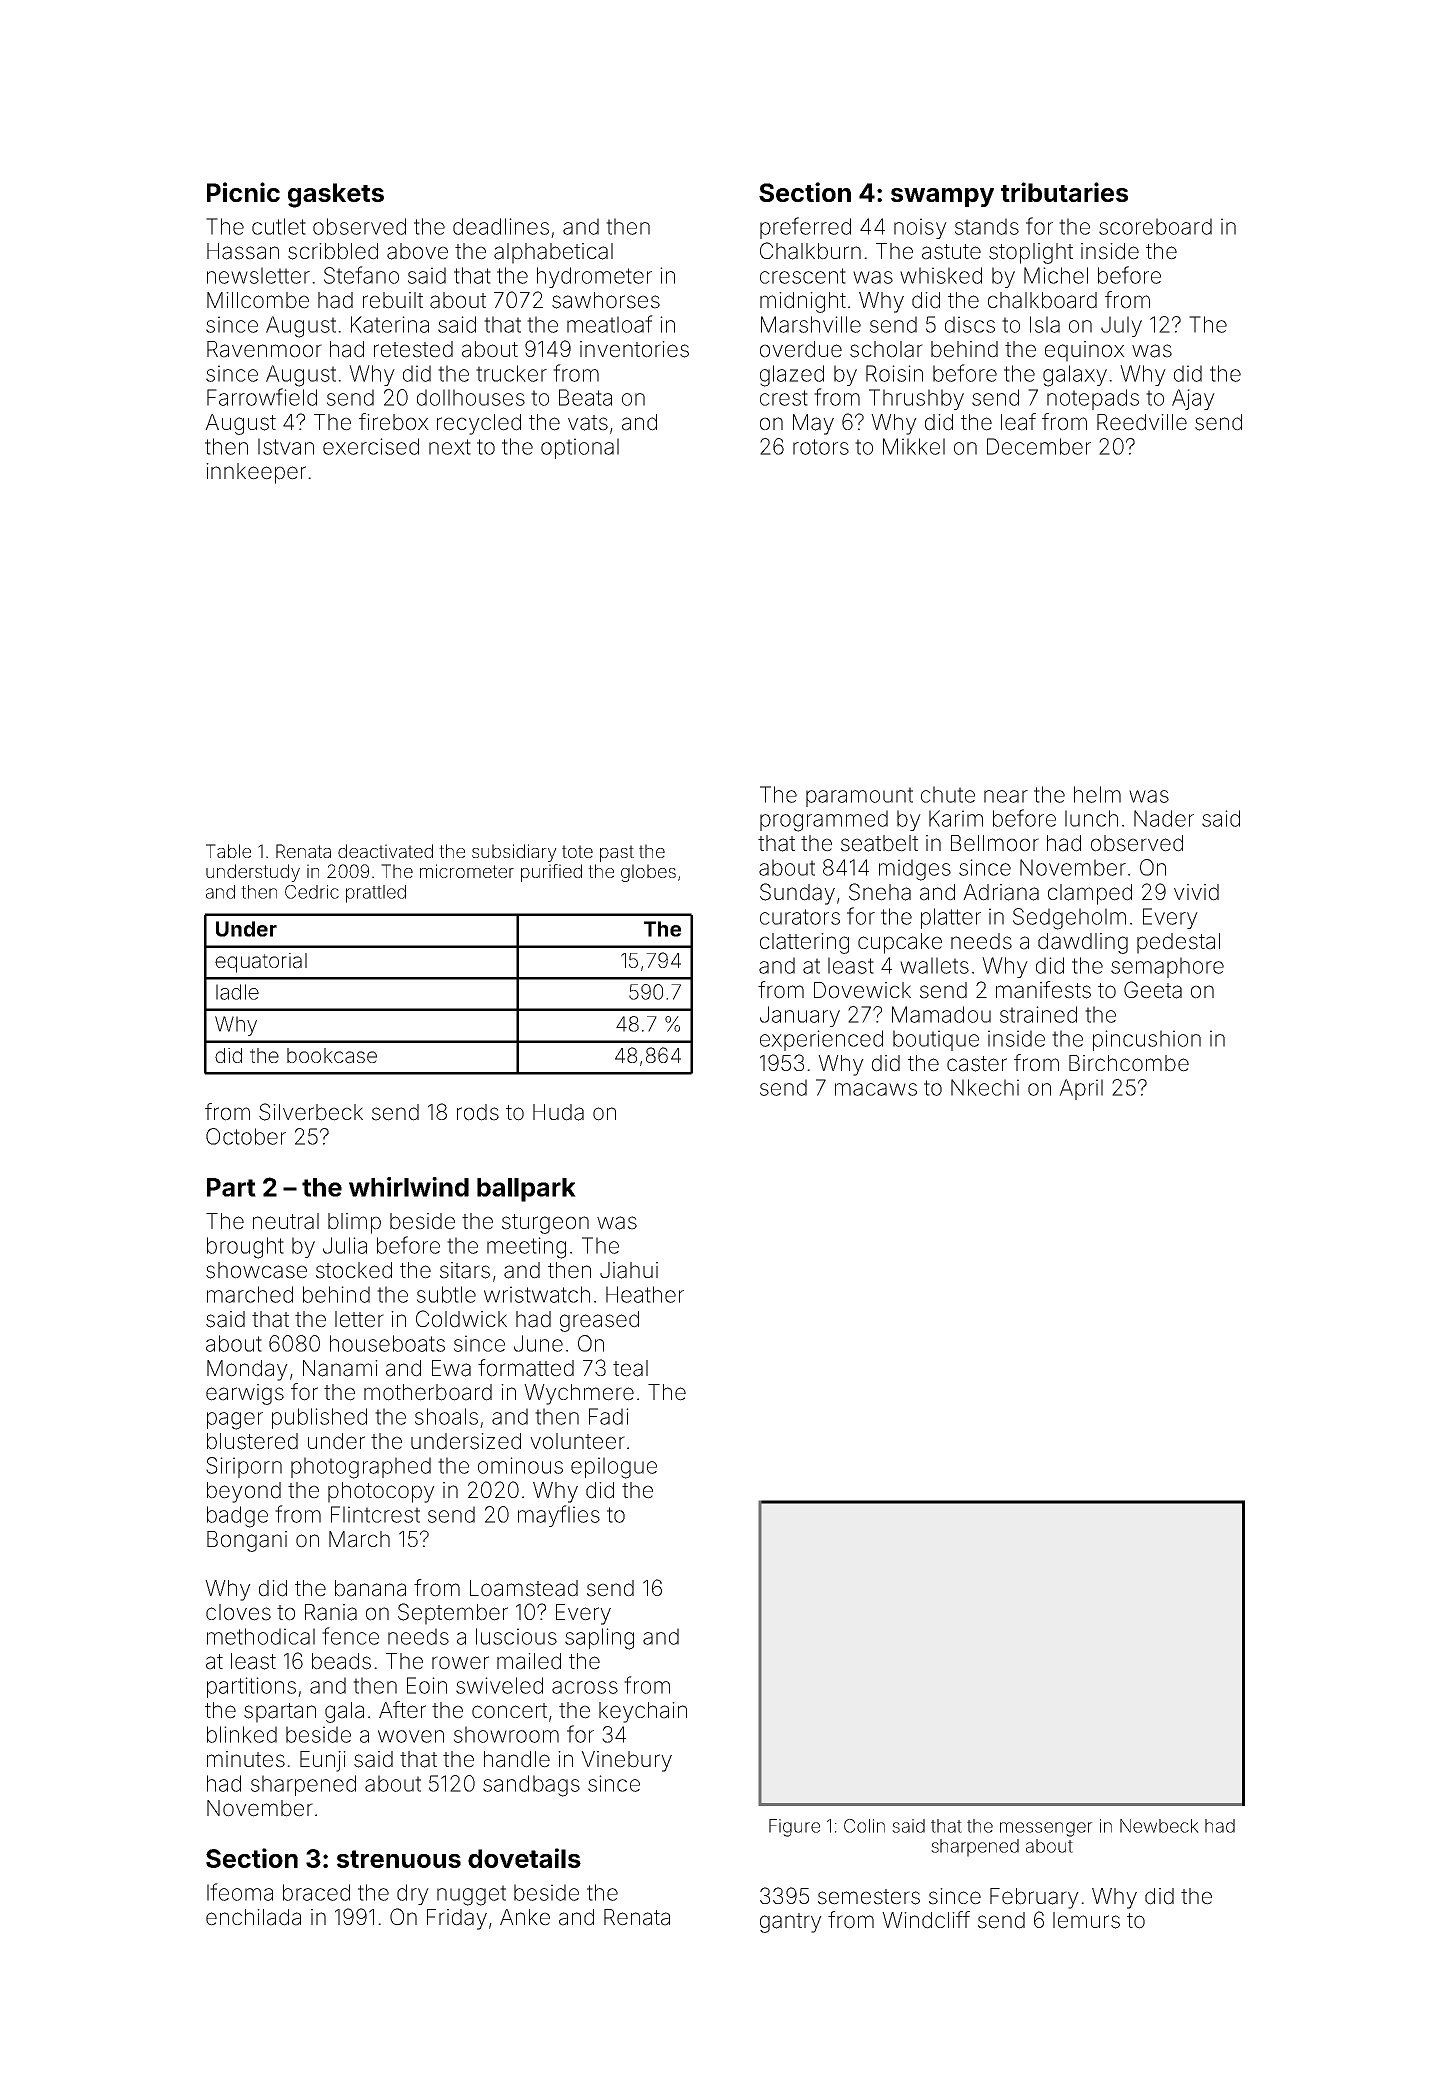 This page has width=1450, height=2100. What do you see at coordinates (417, 251) in the page?
I see `above` at bounding box center [417, 251].
